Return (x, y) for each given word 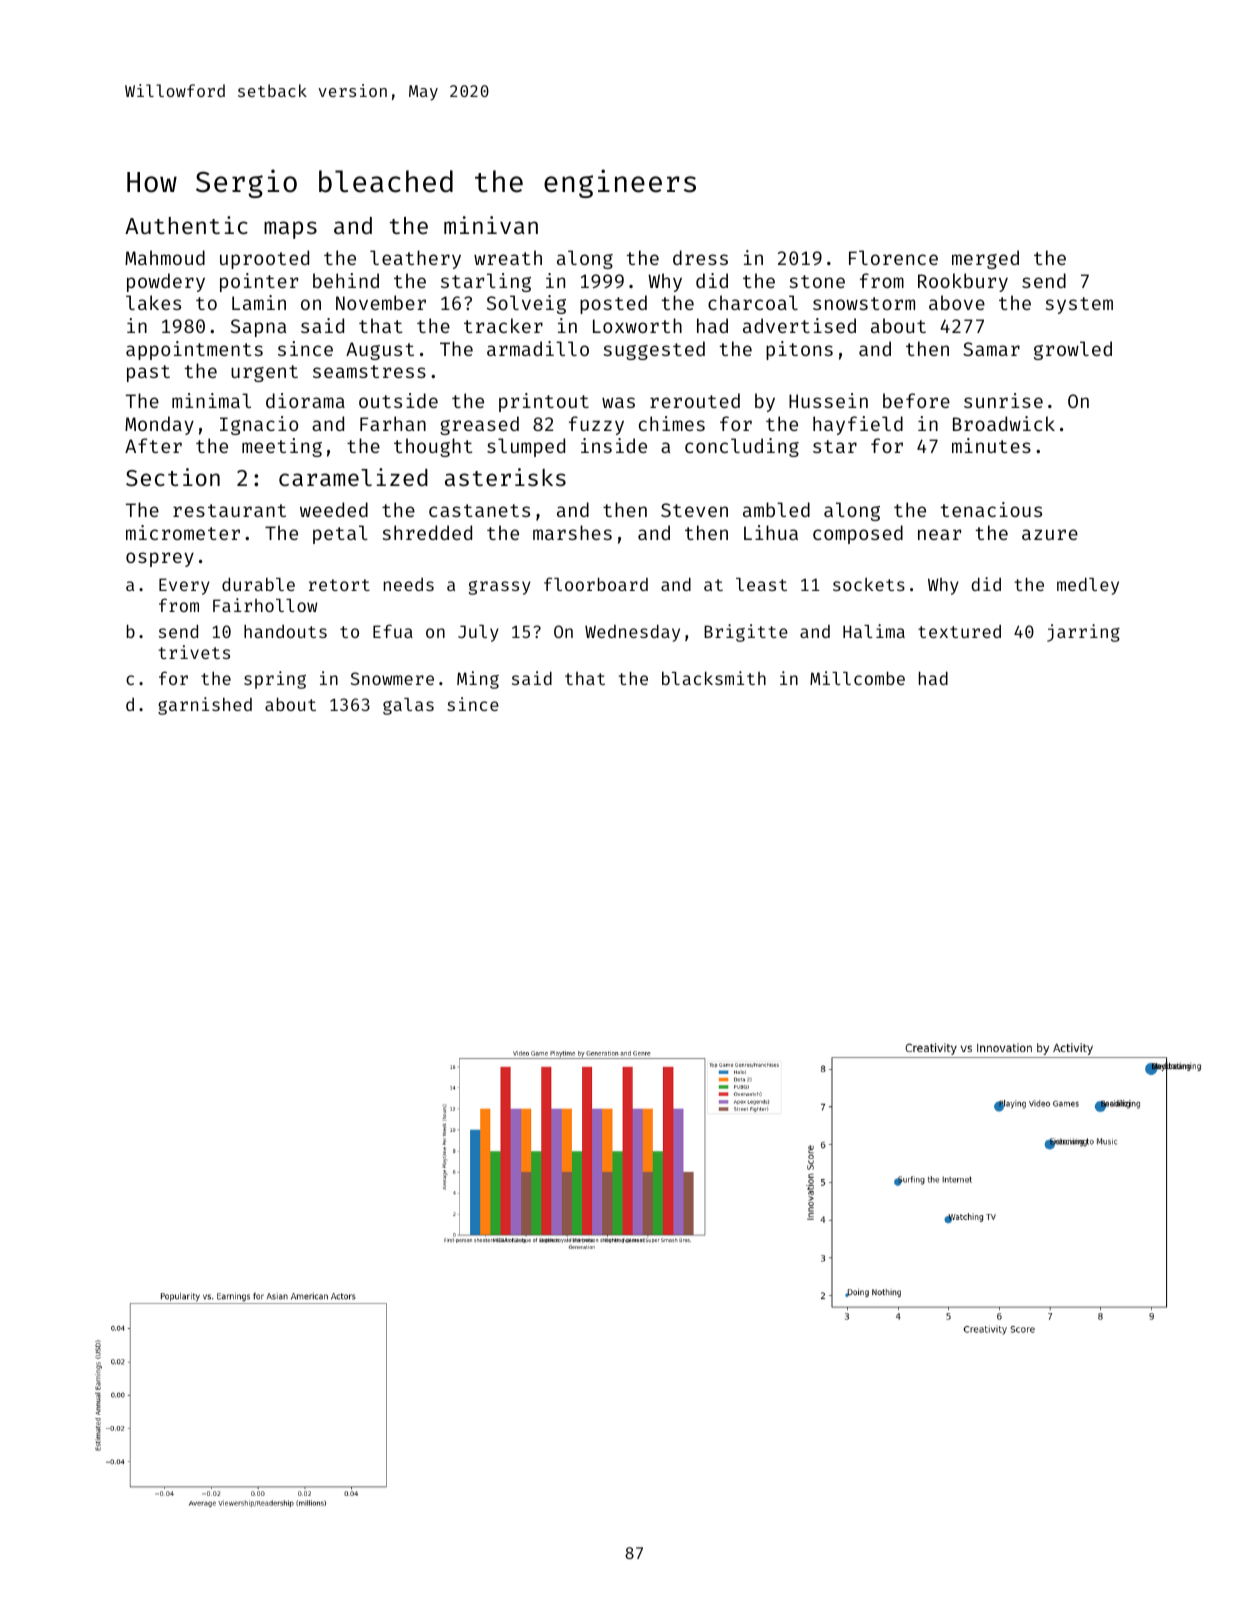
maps (290, 230)
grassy (500, 588)
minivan (491, 225)
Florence (893, 257)
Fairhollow (265, 605)
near (939, 534)
